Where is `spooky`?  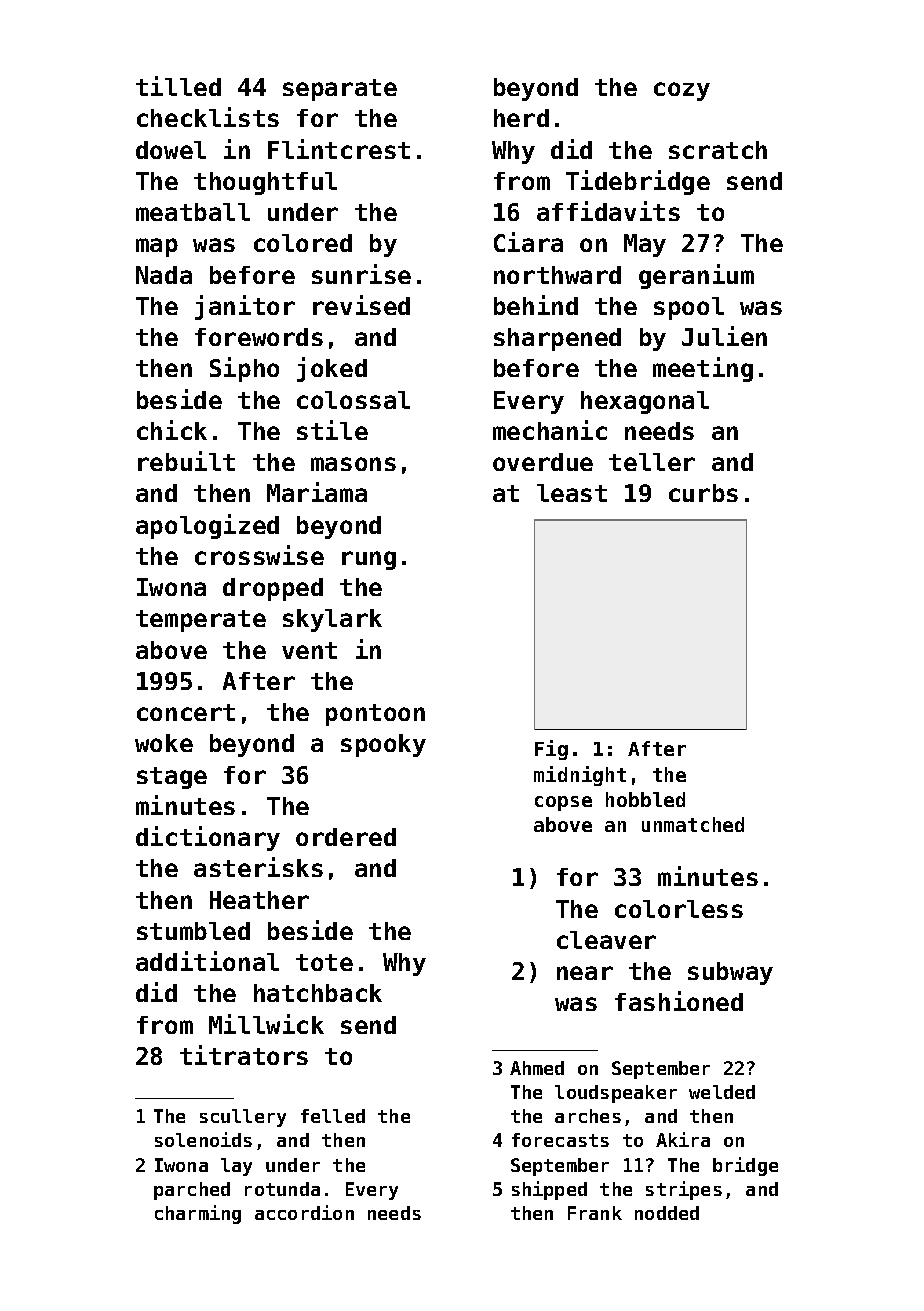 spooky is located at coordinates (383, 745).
